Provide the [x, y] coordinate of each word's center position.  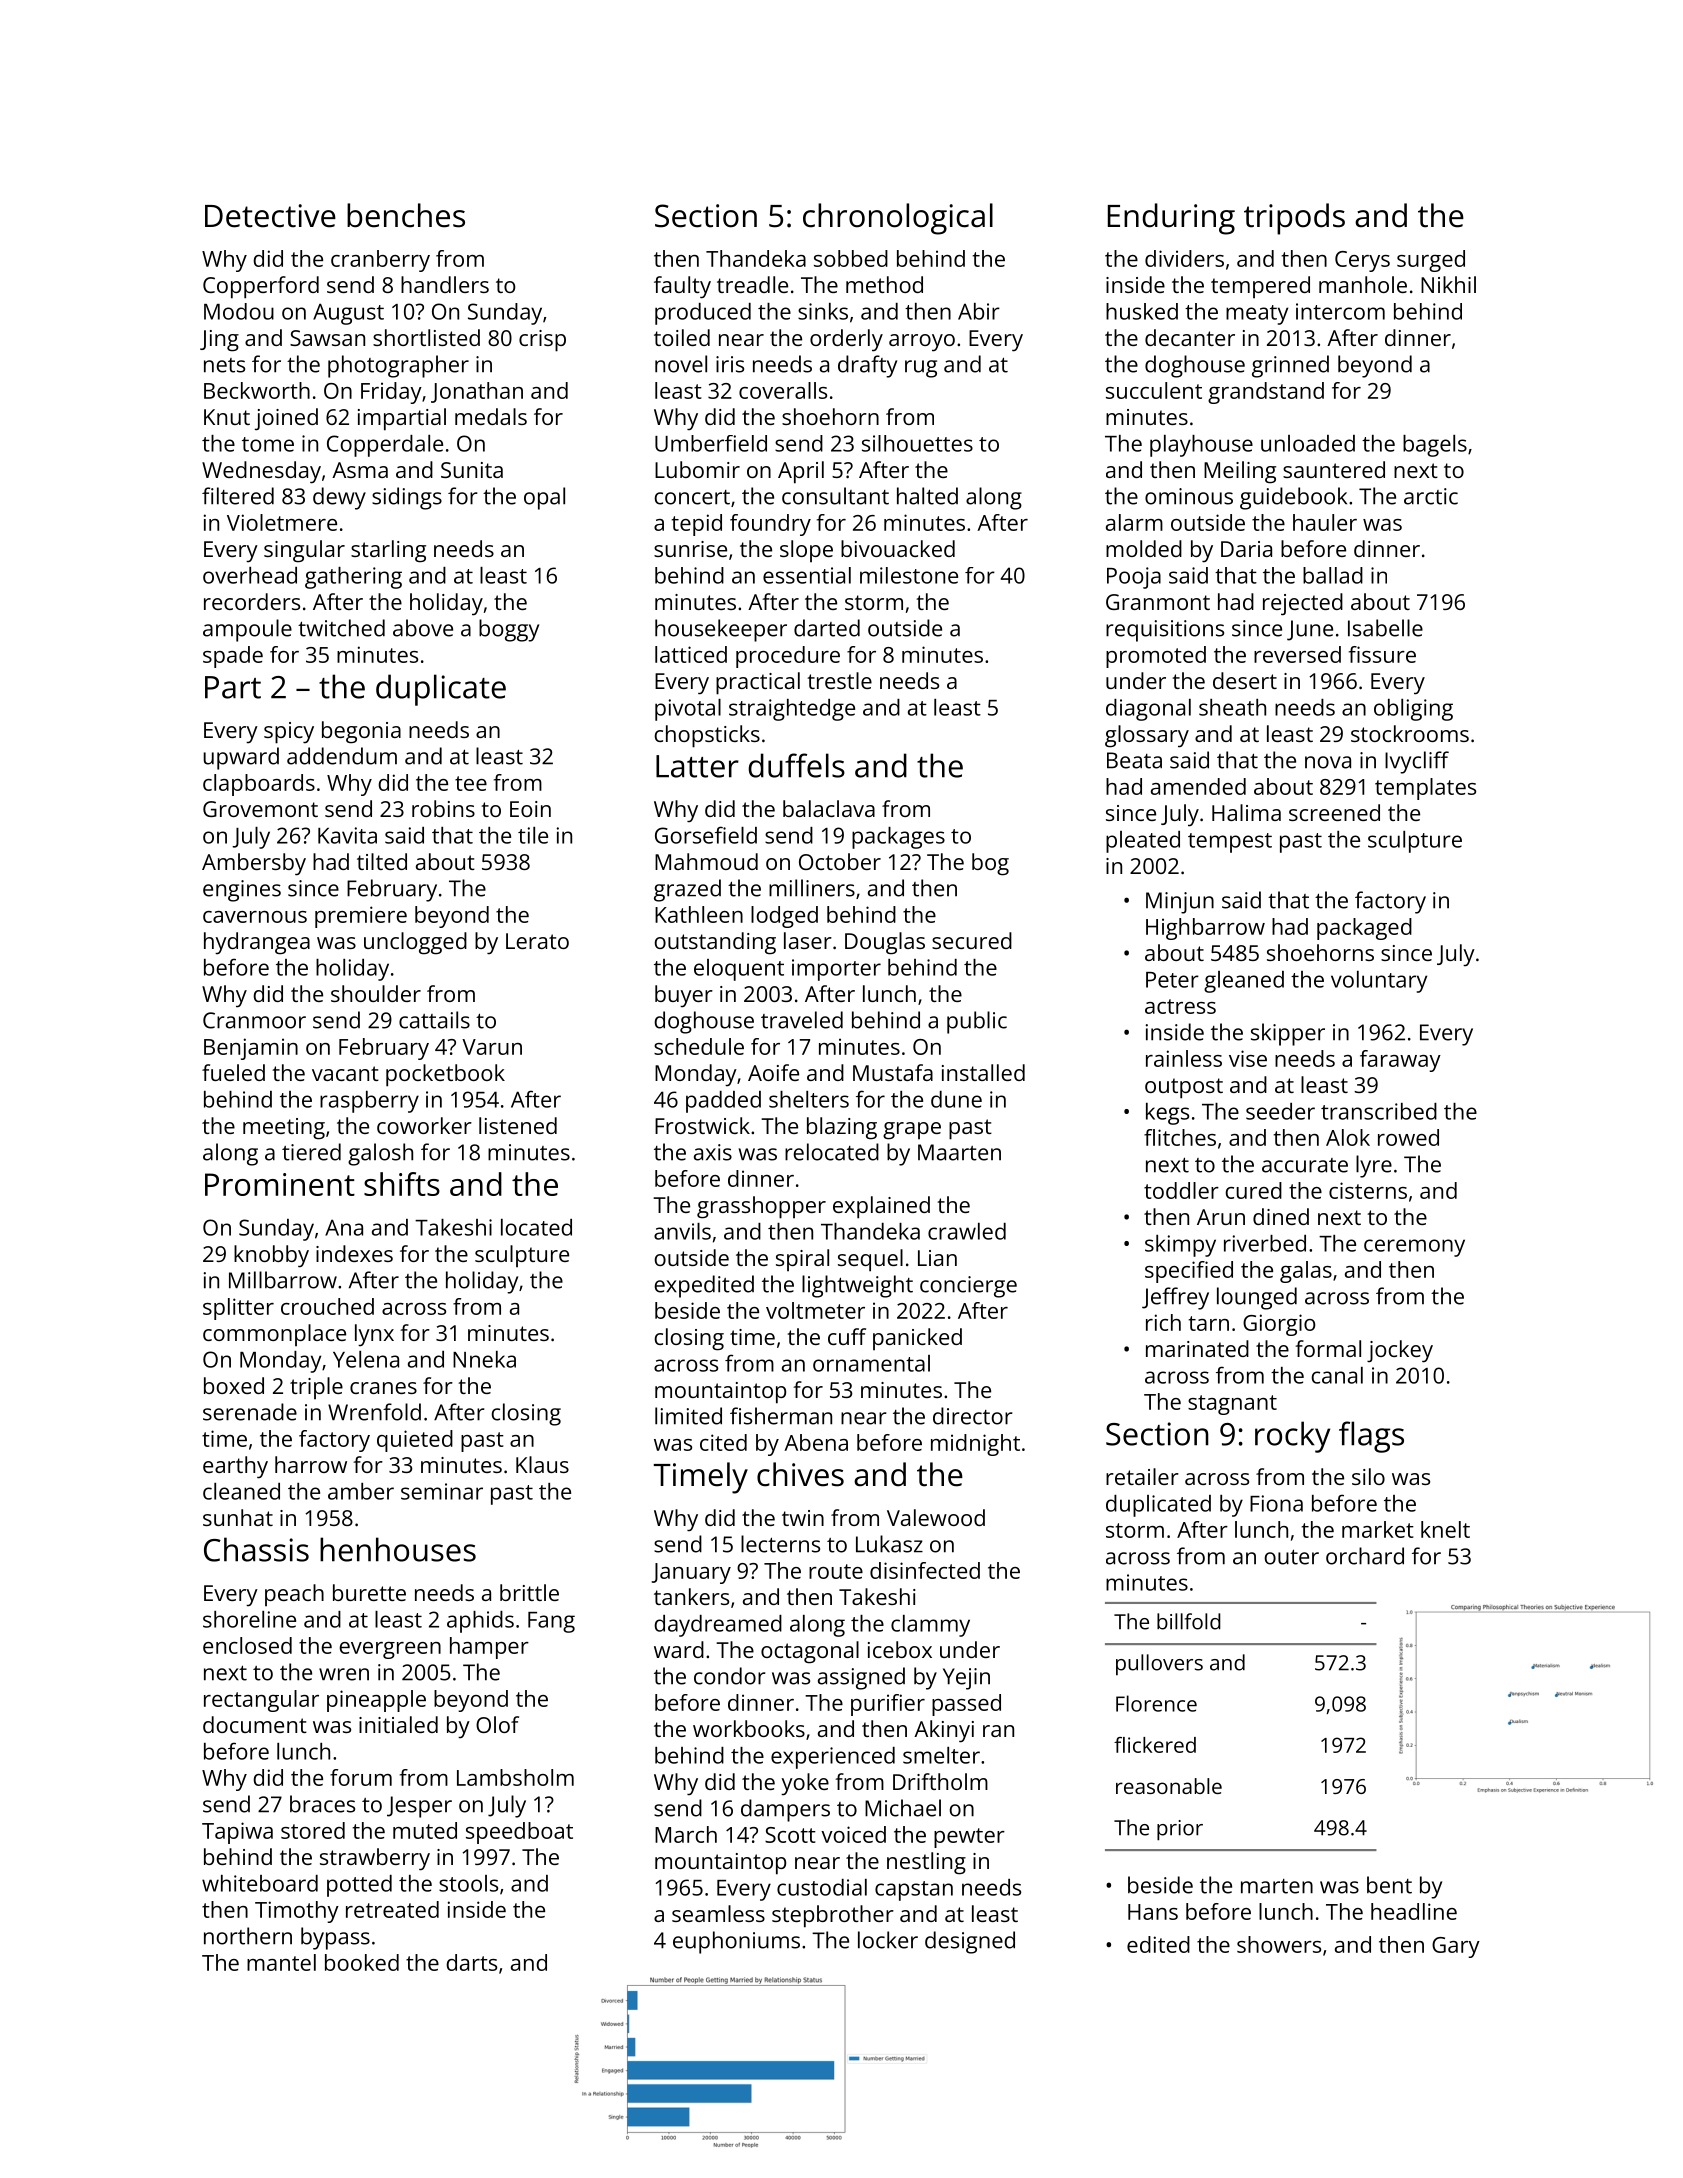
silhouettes [917, 443]
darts [471, 1962]
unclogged [415, 943]
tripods [1294, 219]
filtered [238, 496]
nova [1328, 762]
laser [808, 940]
